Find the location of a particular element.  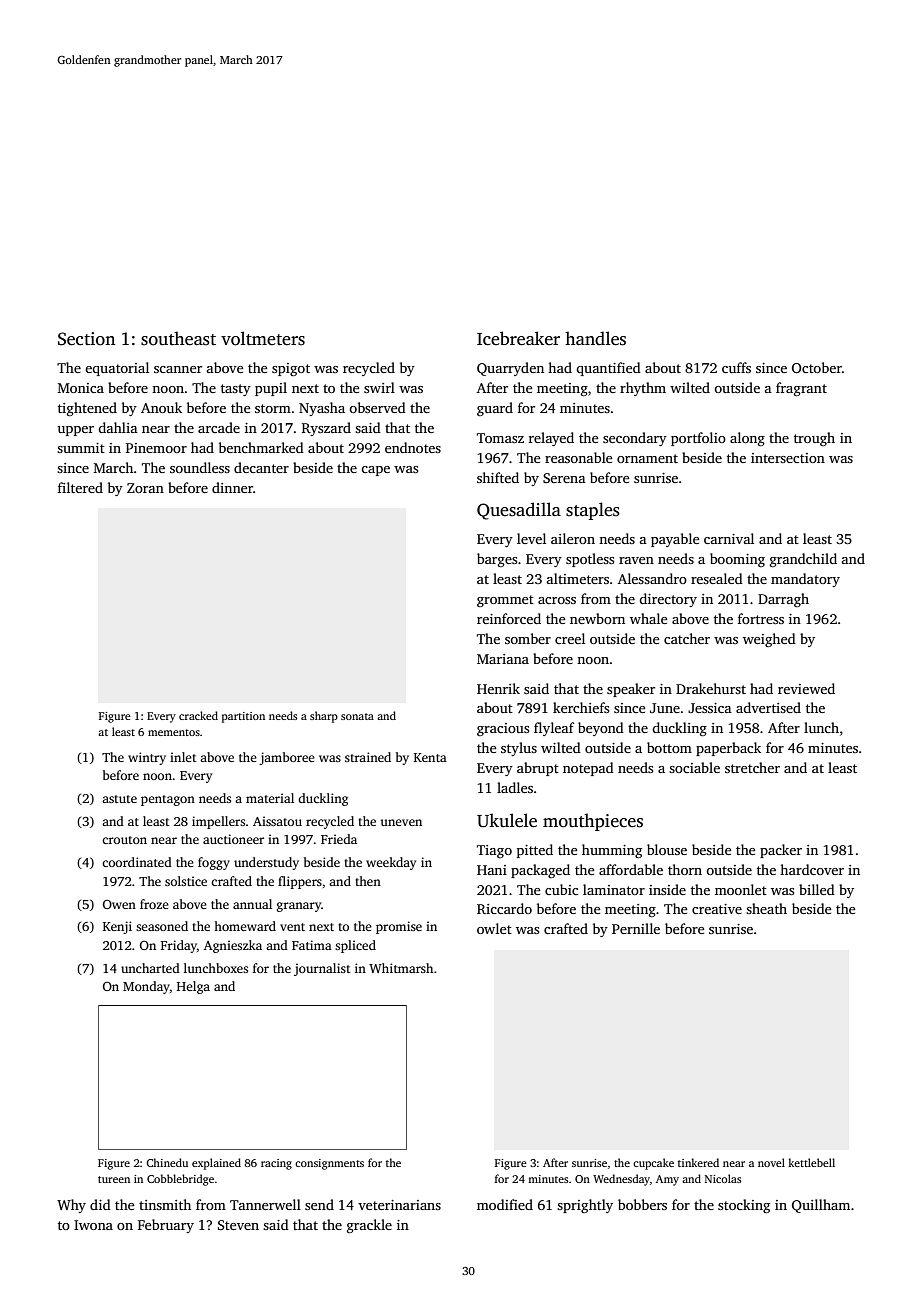

Henrik is located at coordinates (498, 688).
